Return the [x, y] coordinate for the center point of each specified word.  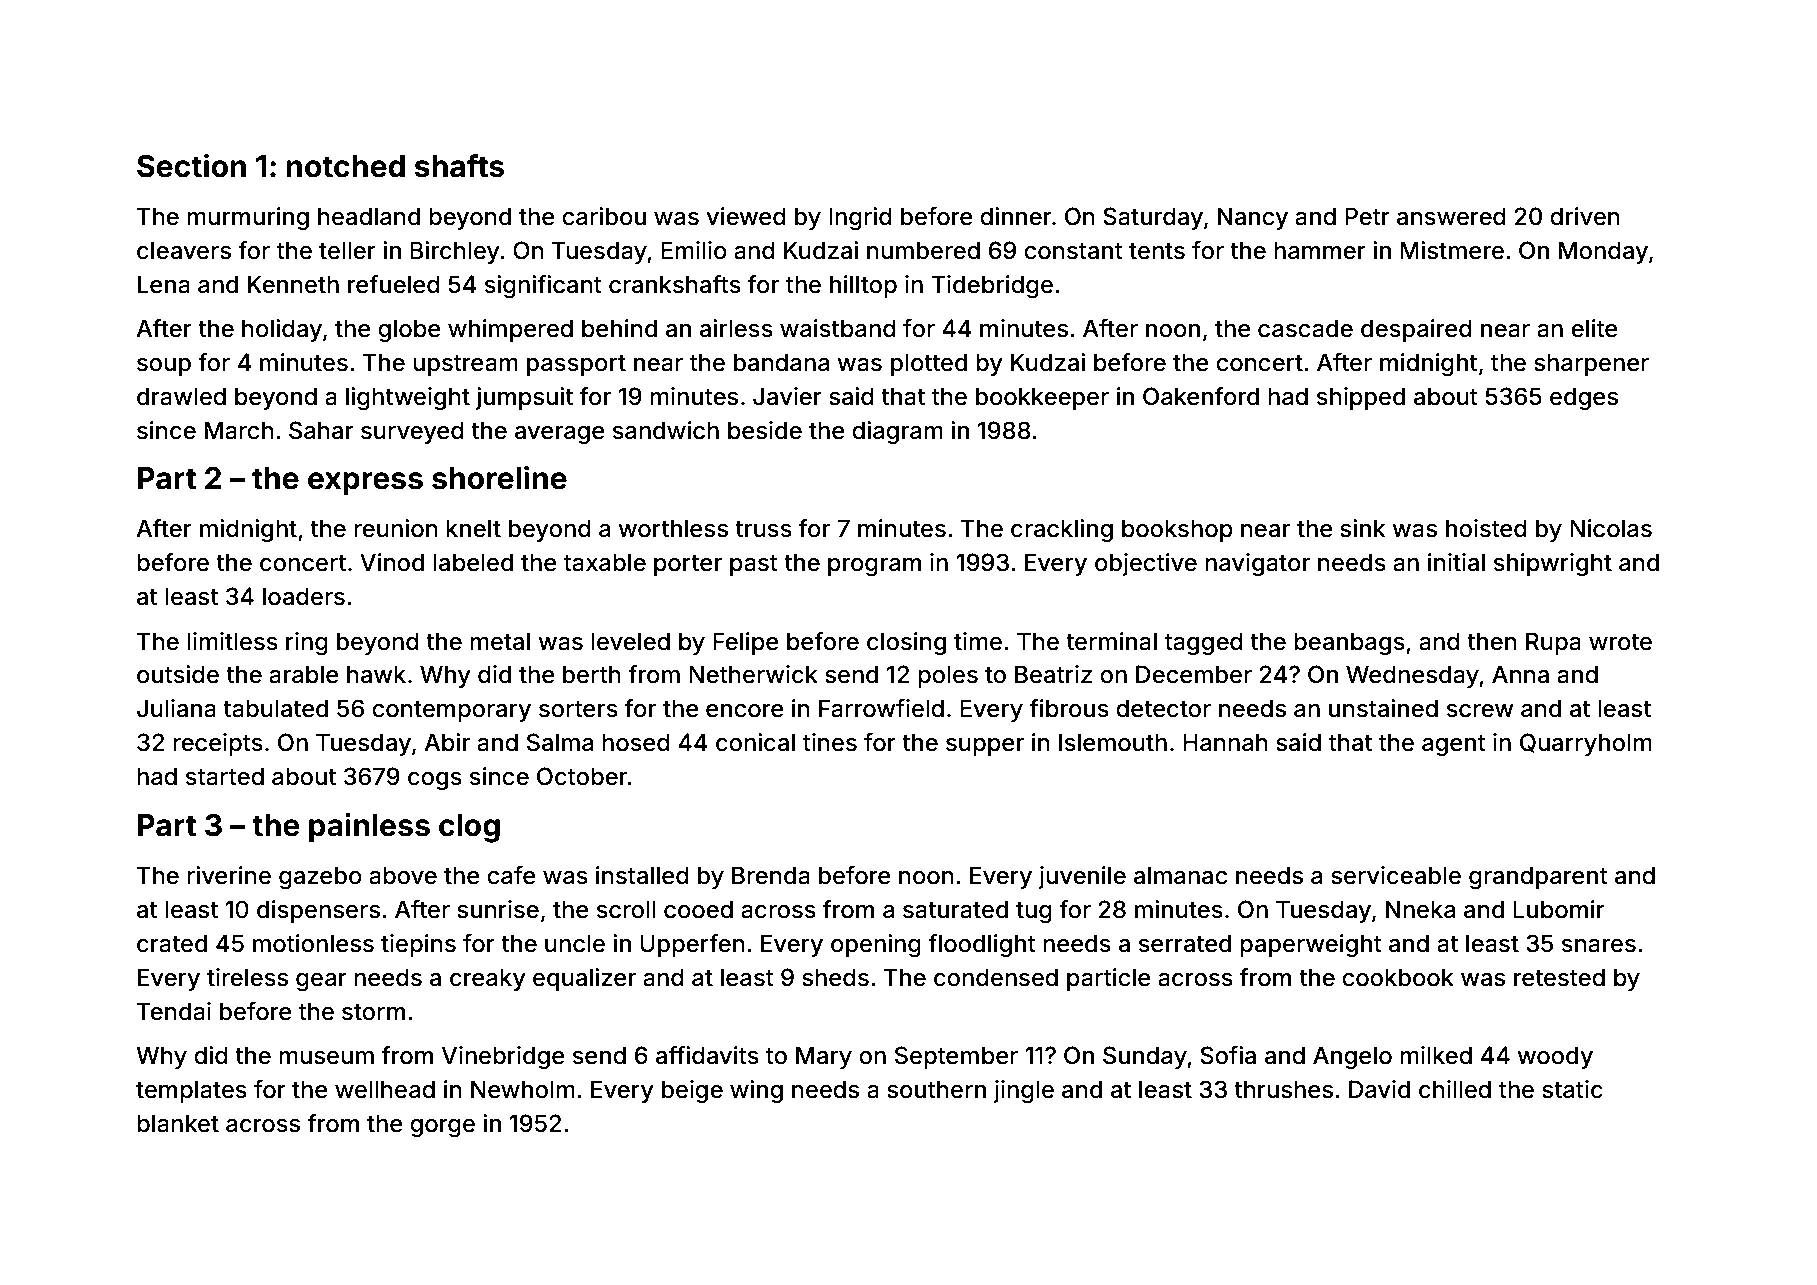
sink [1362, 528]
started [225, 776]
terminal [1111, 641]
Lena [164, 284]
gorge [442, 1128]
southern [936, 1089]
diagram [897, 432]
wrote [1620, 642]
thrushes [1283, 1089]
